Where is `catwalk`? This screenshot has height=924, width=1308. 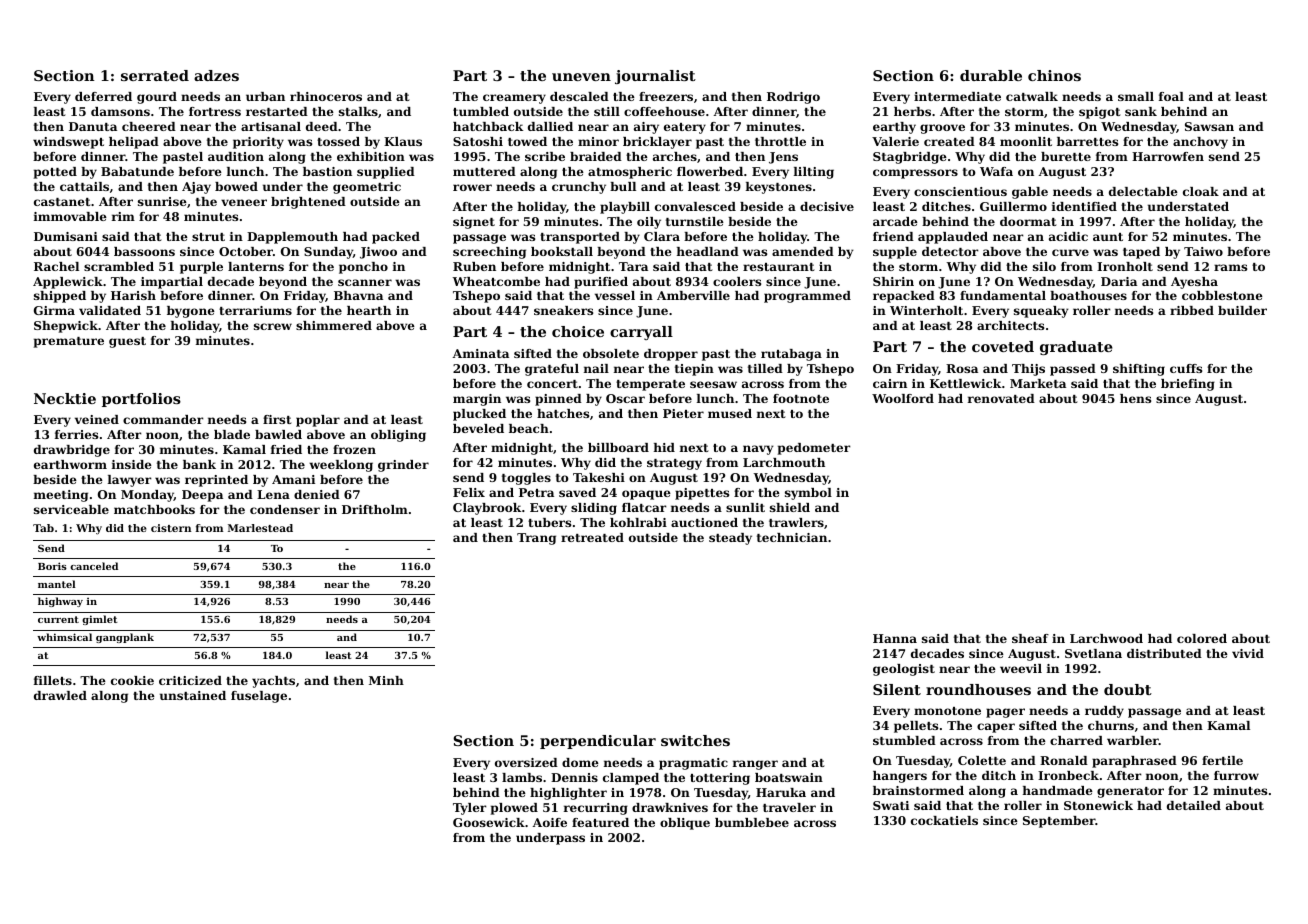 catwalk is located at coordinates (1032, 96).
